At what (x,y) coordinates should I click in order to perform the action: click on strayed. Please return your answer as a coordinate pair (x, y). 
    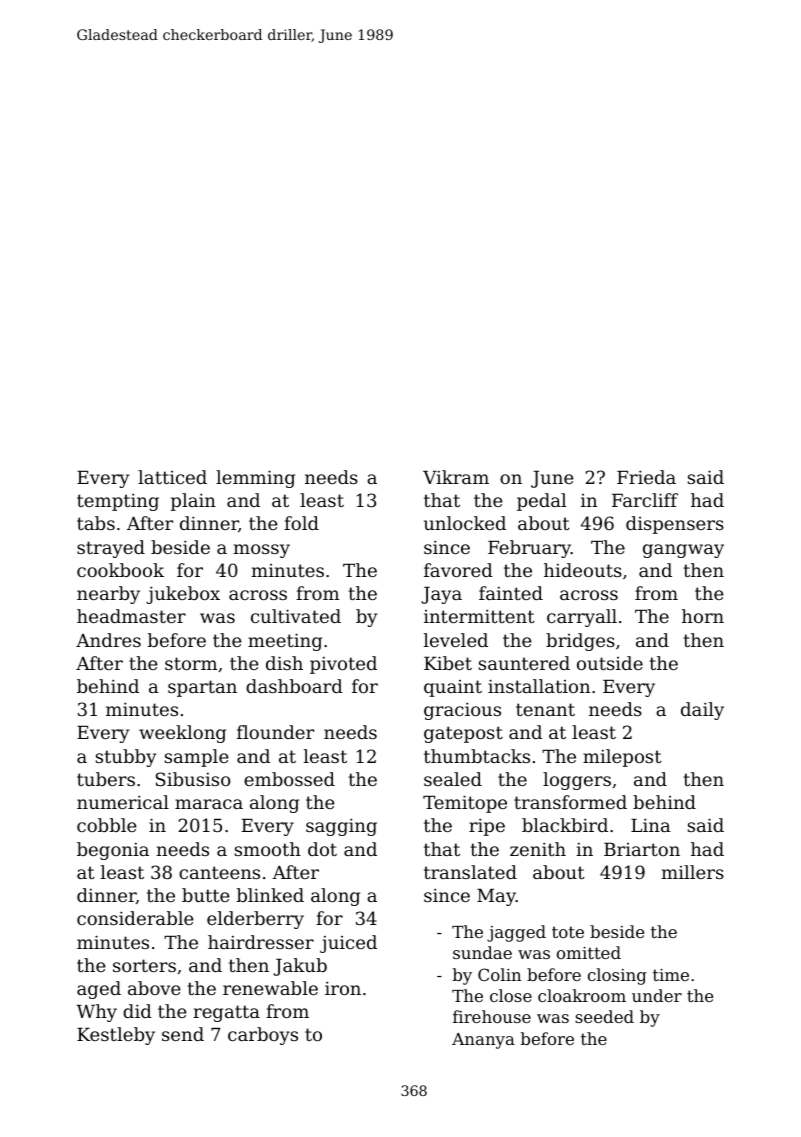
    Looking at the image, I should click on (111, 549).
